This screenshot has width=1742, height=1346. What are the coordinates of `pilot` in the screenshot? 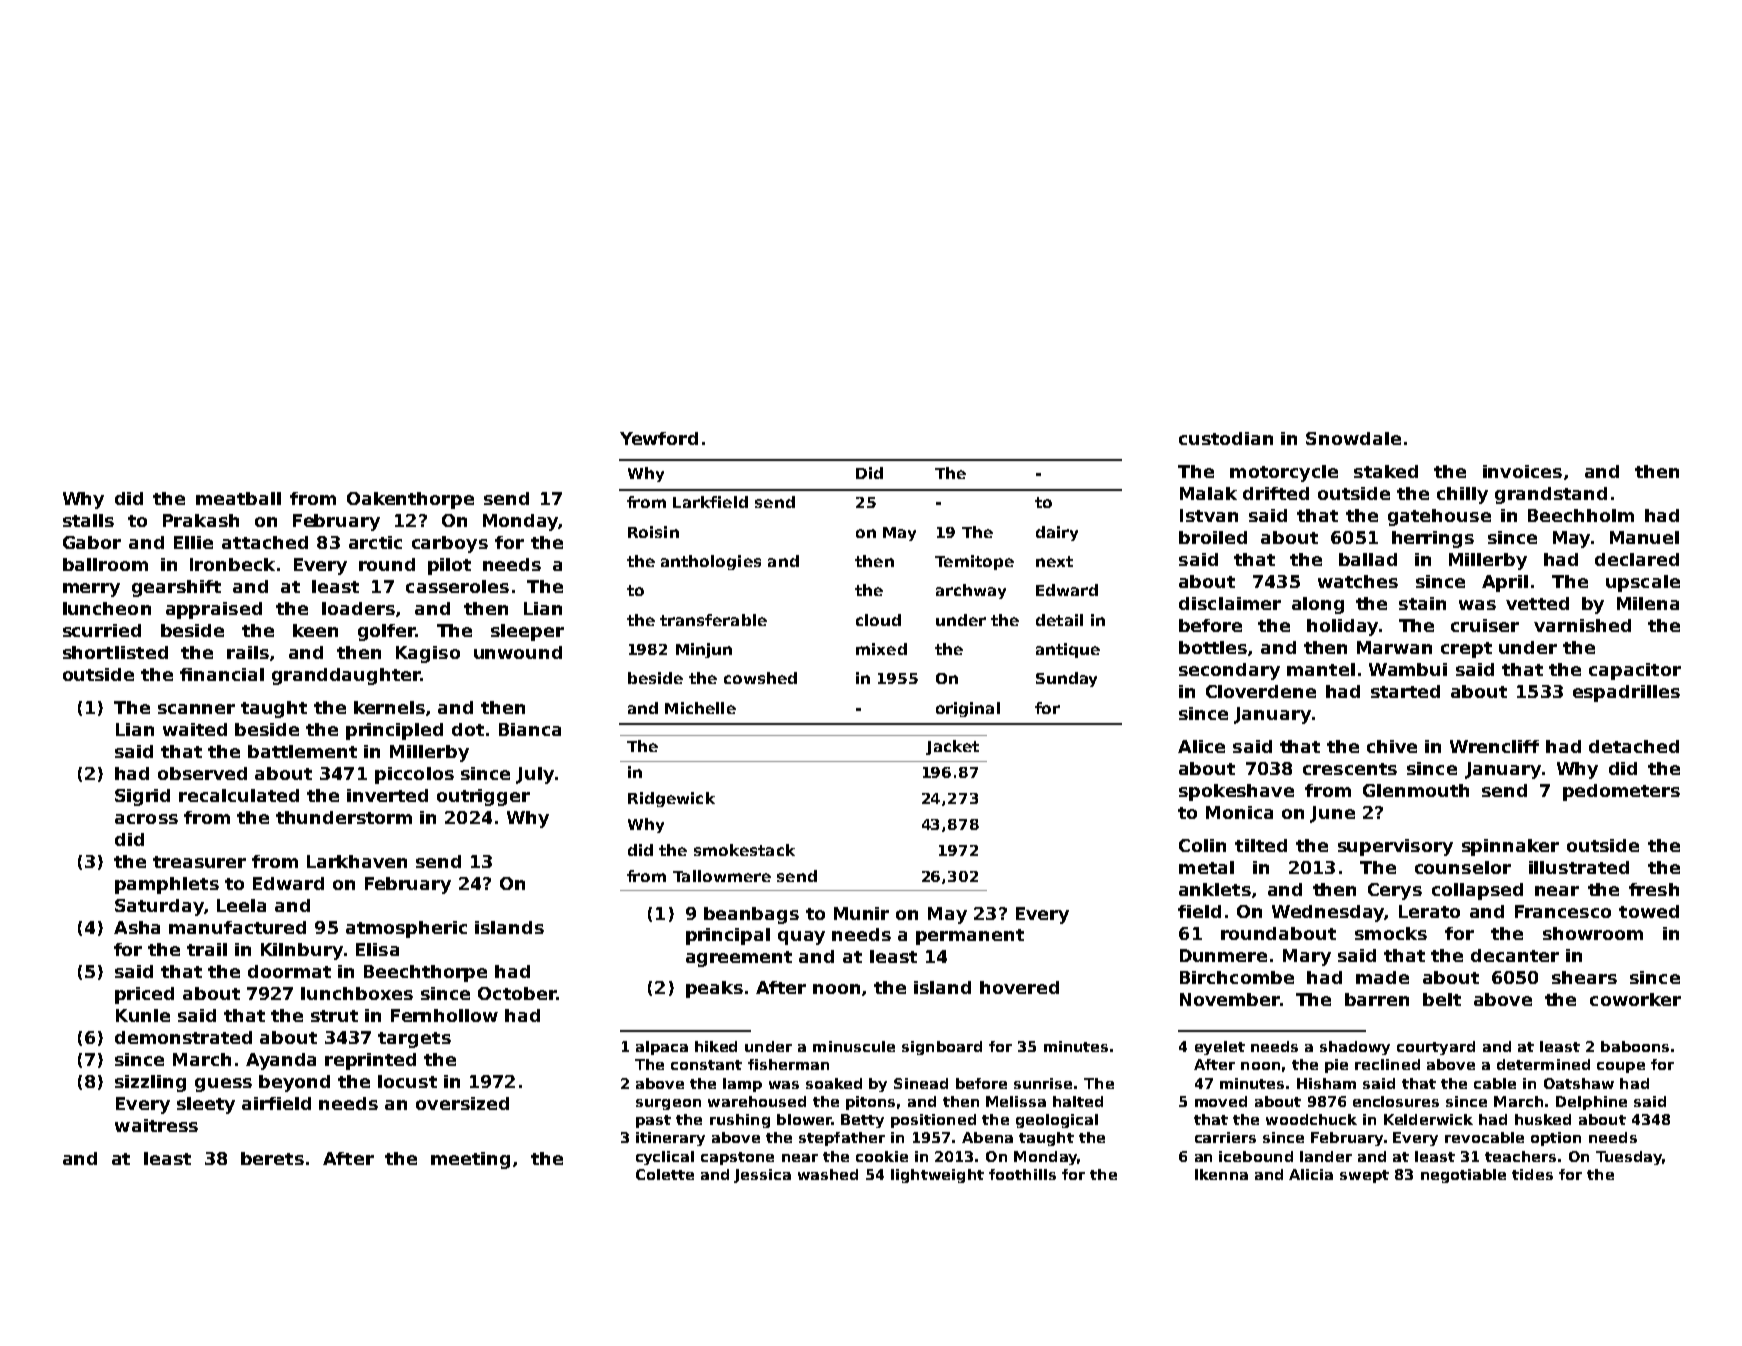 It's located at (449, 566).
